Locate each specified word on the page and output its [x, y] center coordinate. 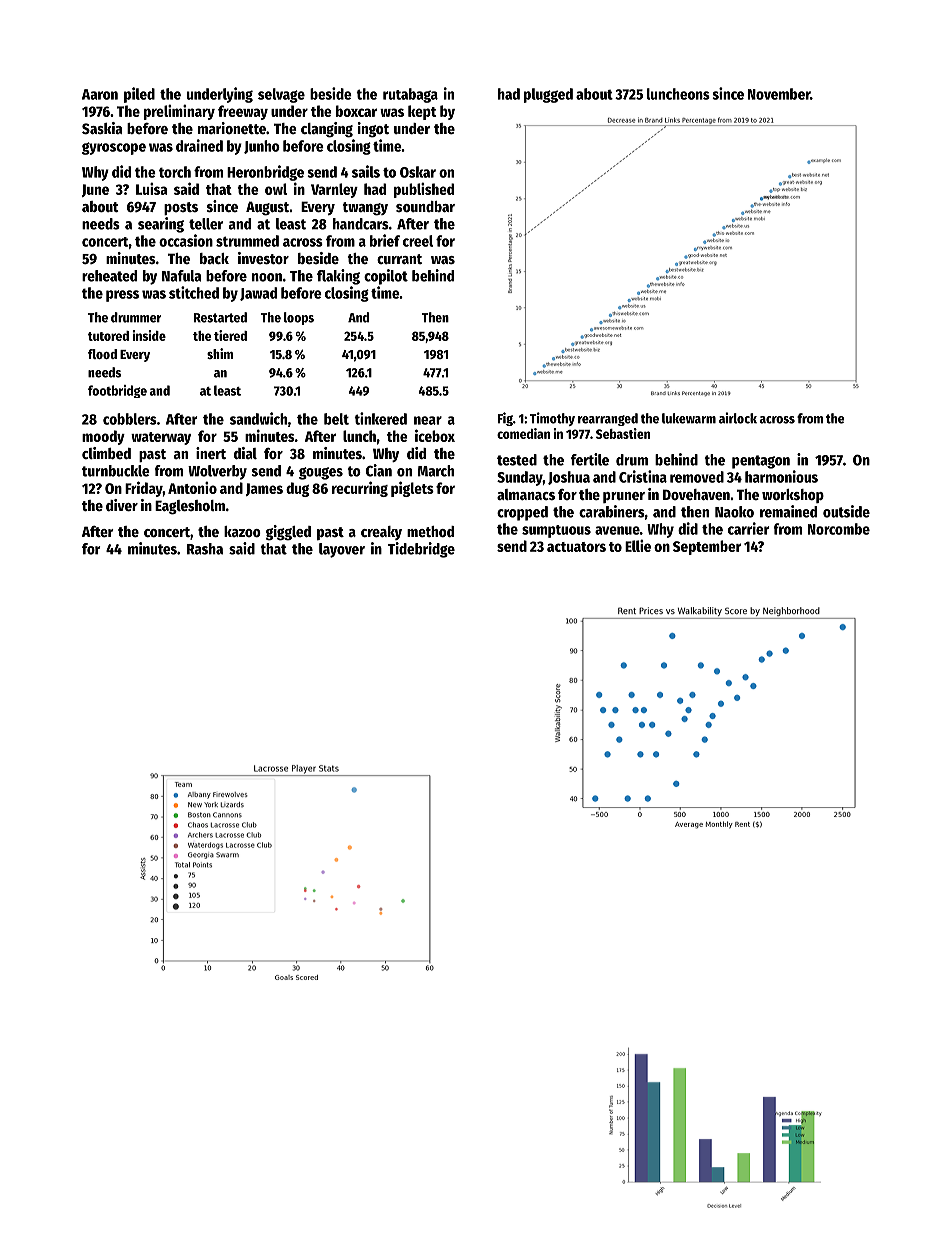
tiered [230, 335]
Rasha [205, 549]
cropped [522, 513]
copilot [386, 277]
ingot [373, 130]
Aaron [100, 94]
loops [299, 318]
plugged [548, 95]
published [424, 190]
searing [161, 225]
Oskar [418, 172]
